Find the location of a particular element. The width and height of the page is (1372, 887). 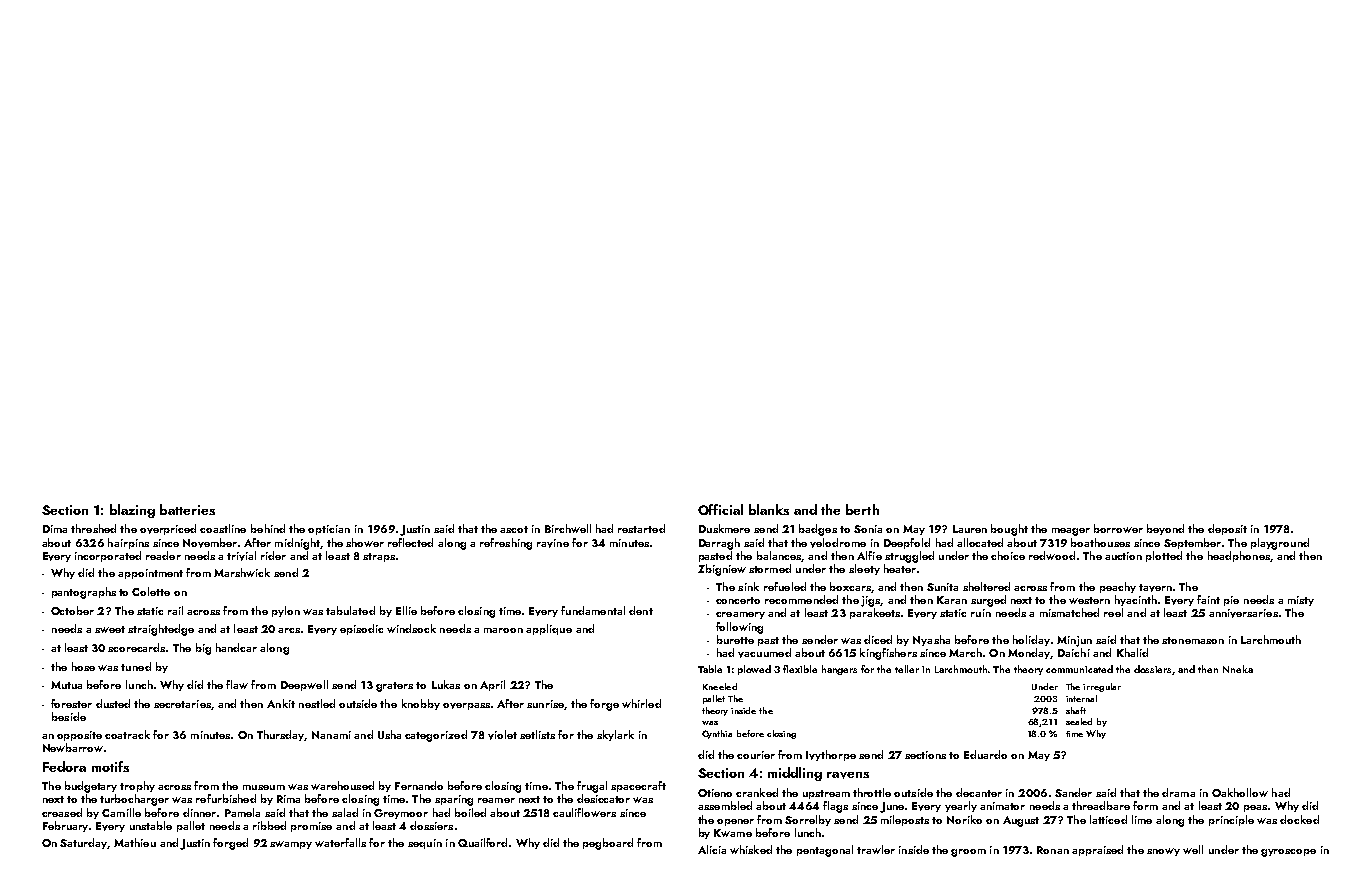

teller is located at coordinates (907, 669).
